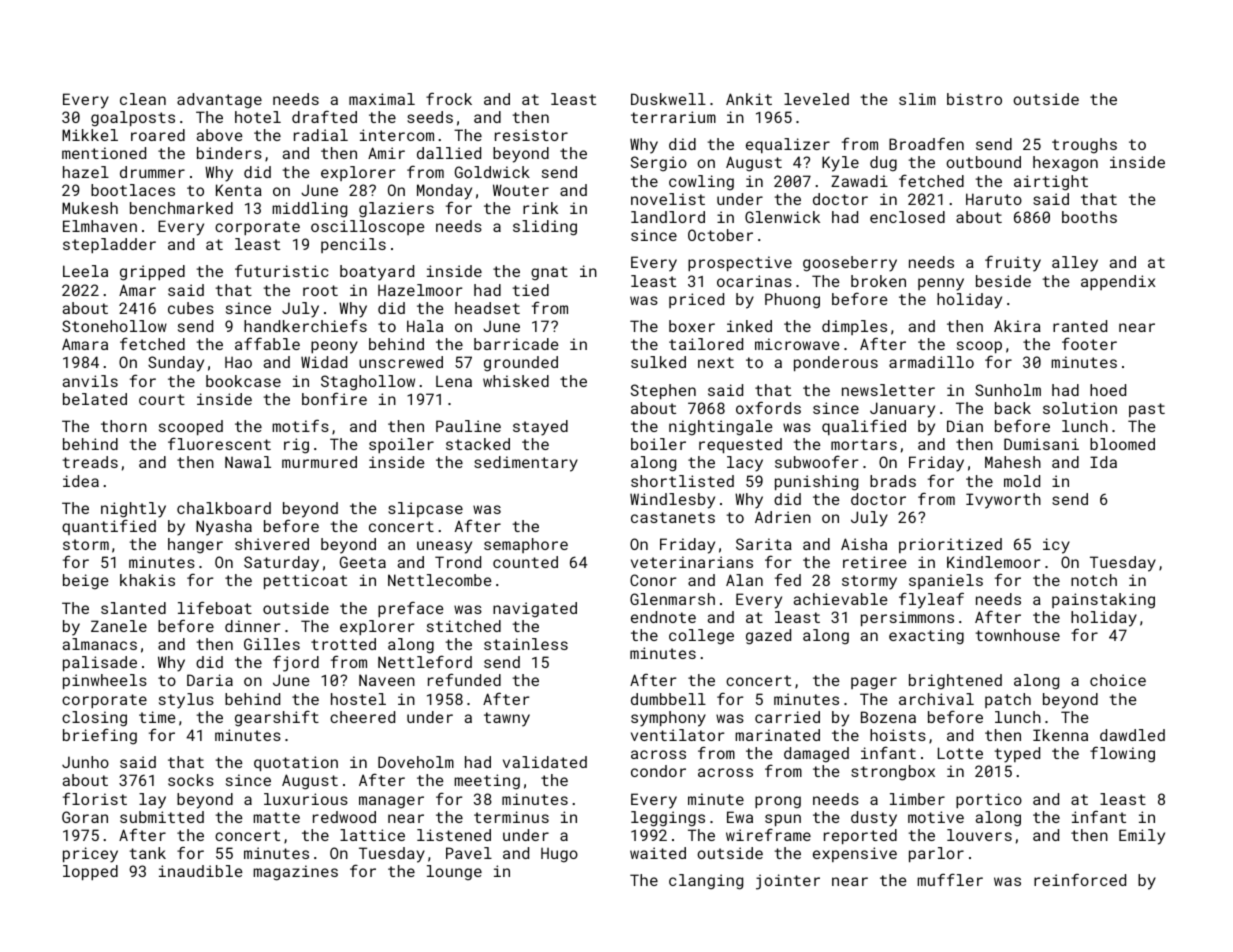 The height and width of the screenshot is (952, 1233). What do you see at coordinates (95, 399) in the screenshot?
I see `belated` at bounding box center [95, 399].
